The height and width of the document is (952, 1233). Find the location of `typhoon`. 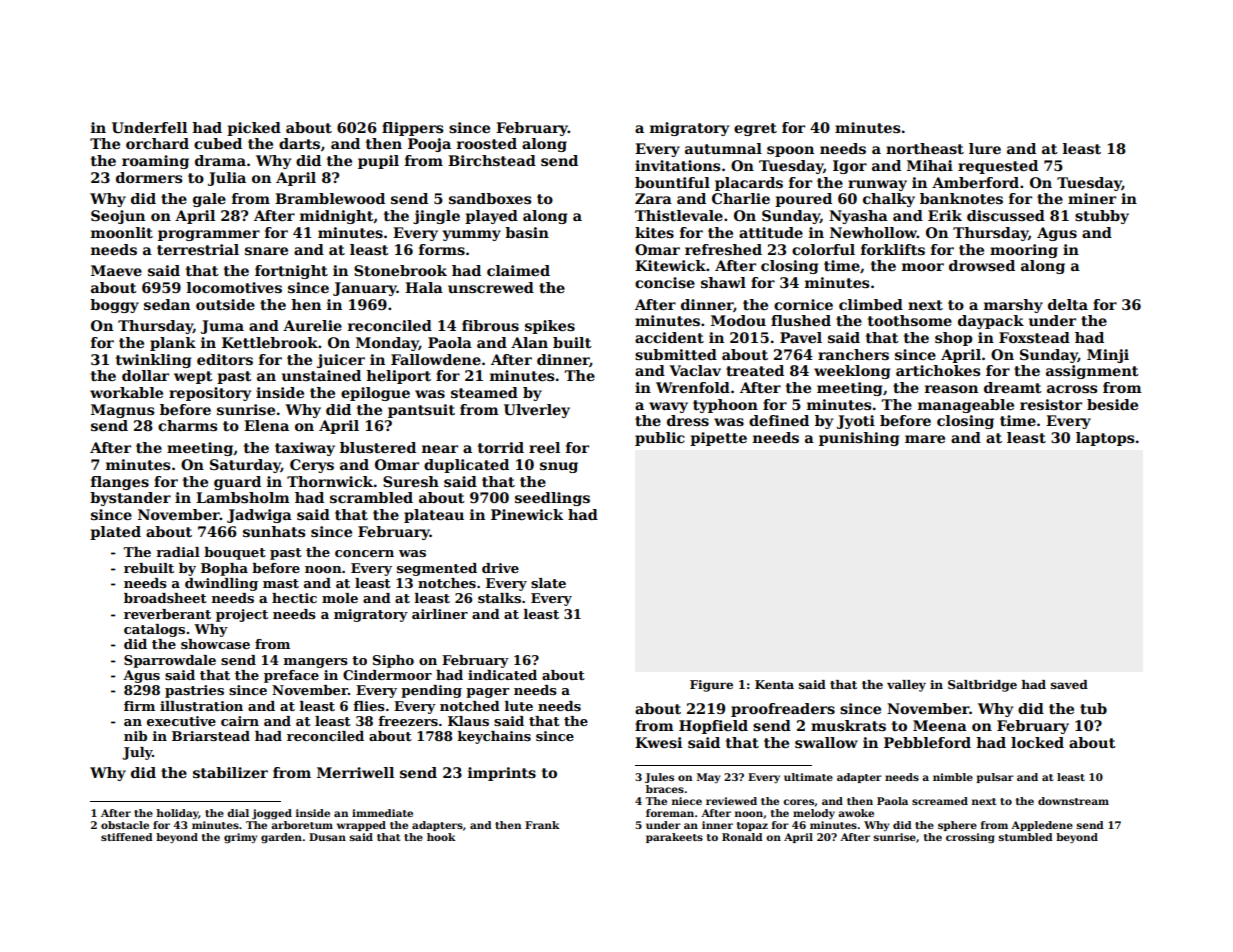

typhoon is located at coordinates (725, 406).
